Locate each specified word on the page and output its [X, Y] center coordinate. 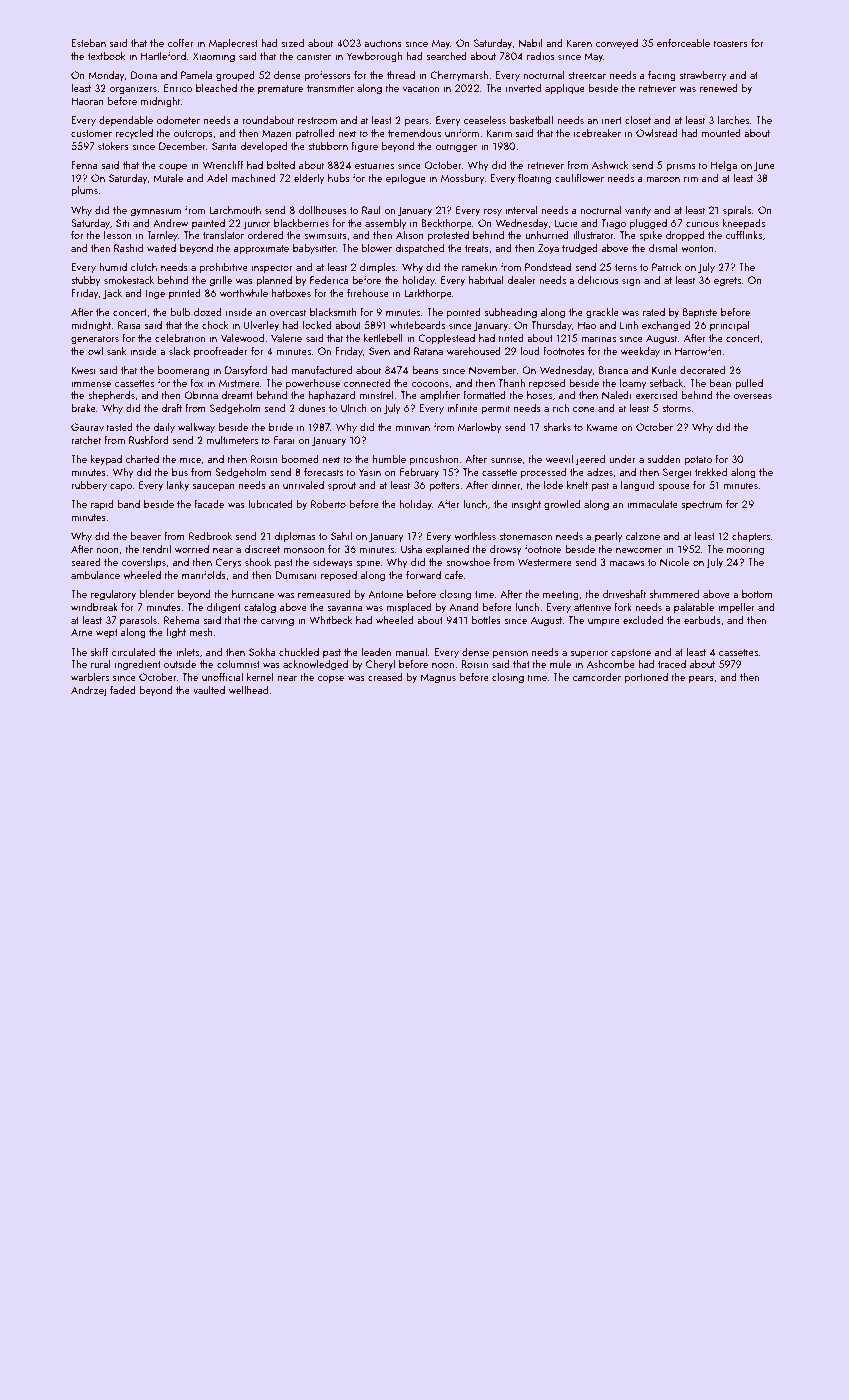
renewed [719, 88]
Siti [122, 223]
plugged [648, 224]
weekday [640, 351]
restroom [317, 120]
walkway [196, 427]
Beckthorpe [447, 223]
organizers [133, 89]
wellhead [248, 689]
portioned [646, 677]
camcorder [596, 676]
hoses [539, 395]
